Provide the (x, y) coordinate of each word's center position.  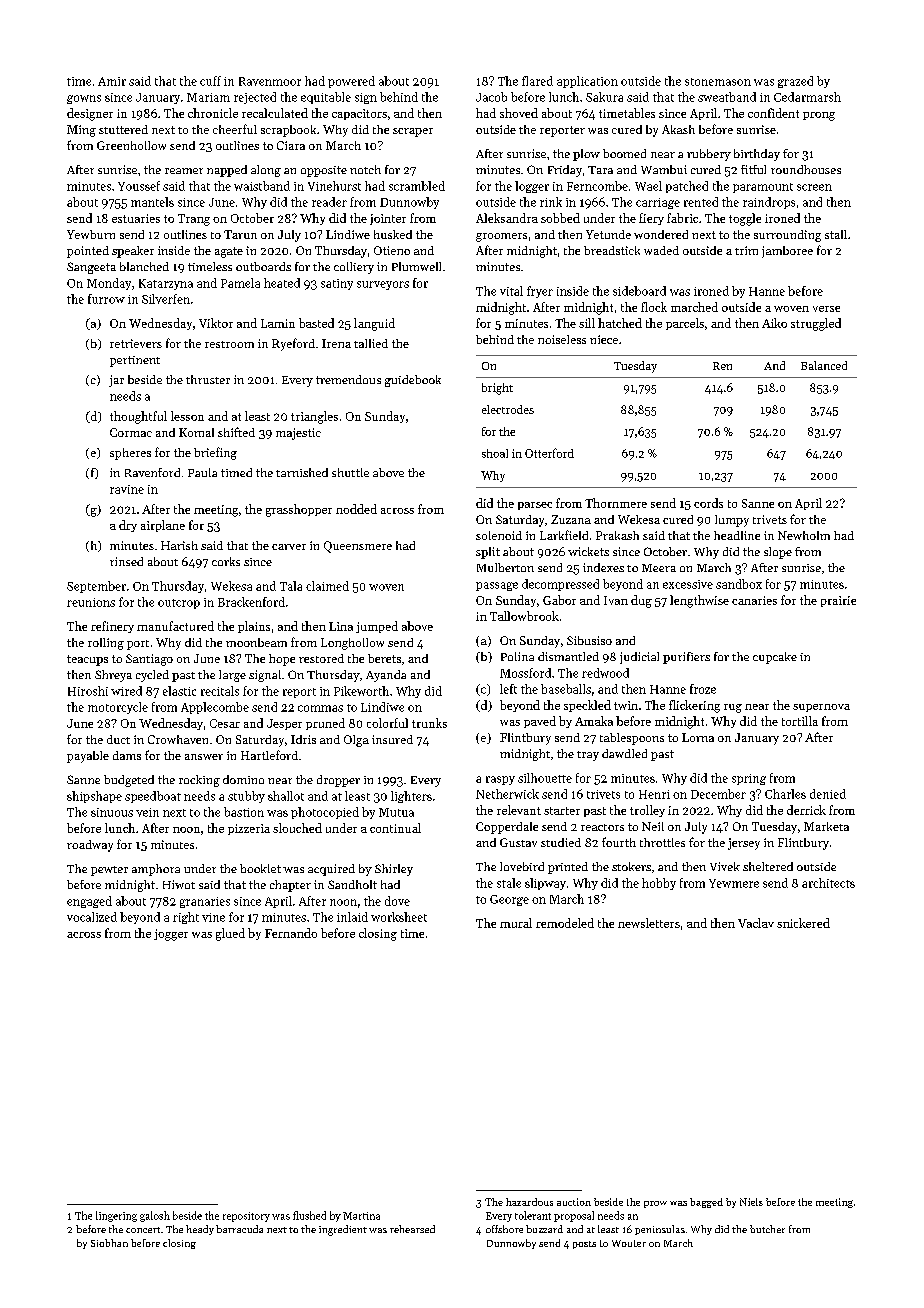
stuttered (123, 129)
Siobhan (109, 1243)
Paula (202, 472)
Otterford (549, 453)
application (587, 82)
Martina (361, 1216)
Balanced (824, 365)
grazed (795, 82)
